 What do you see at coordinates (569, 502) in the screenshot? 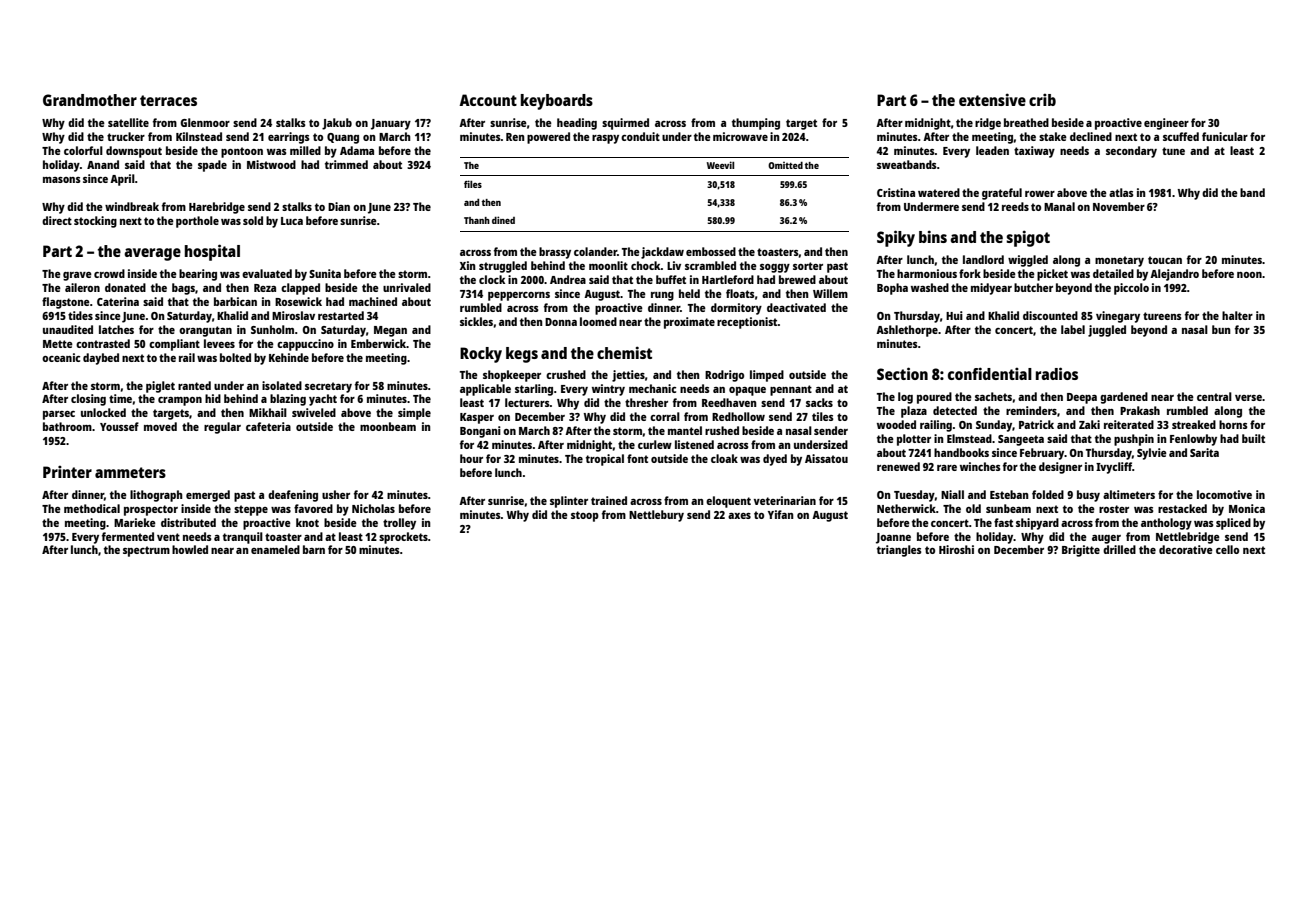
I see `splinter` at bounding box center [569, 502].
